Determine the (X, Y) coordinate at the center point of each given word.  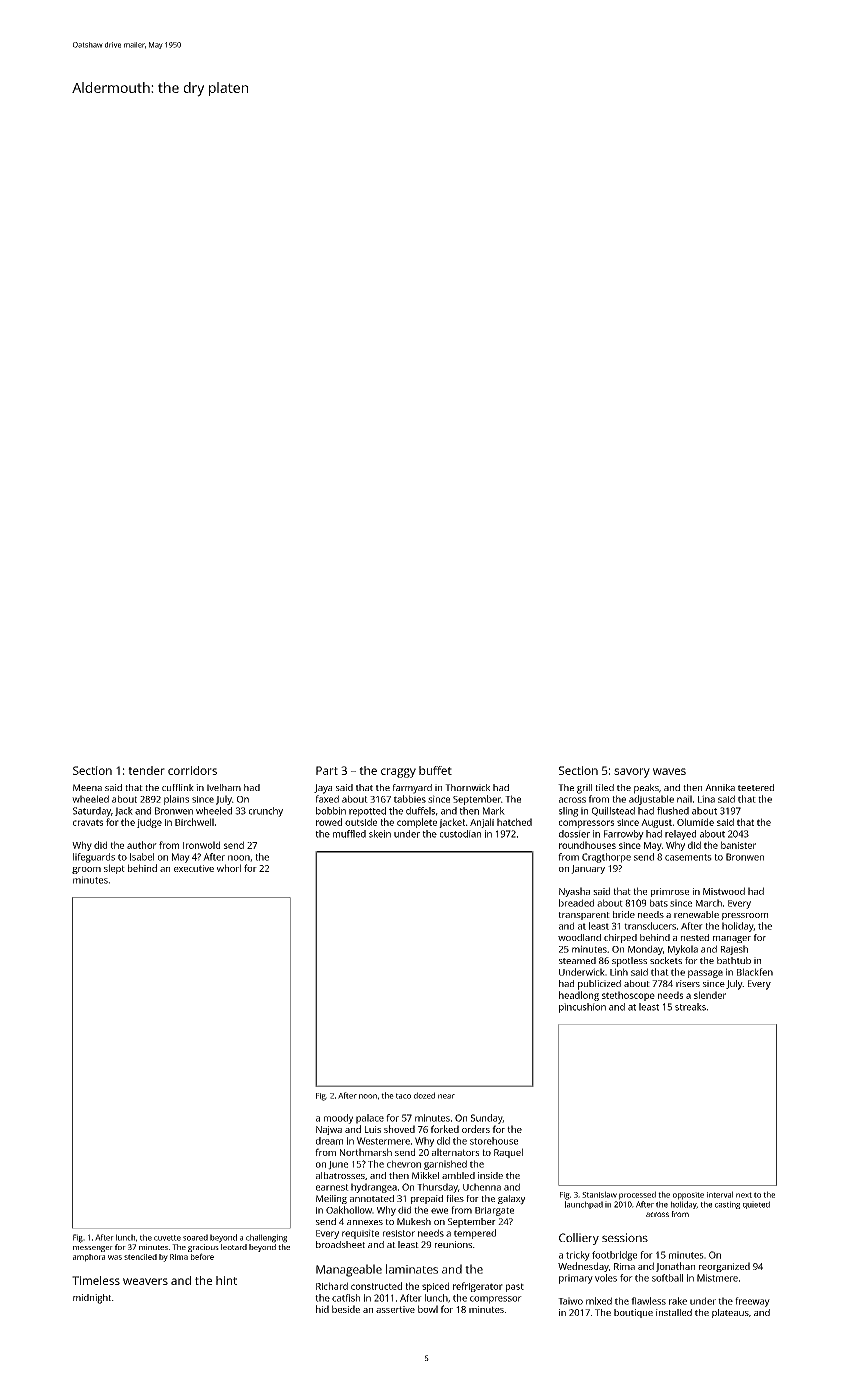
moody (338, 1119)
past (515, 1287)
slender (710, 995)
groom (86, 870)
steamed (577, 960)
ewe (439, 1211)
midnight (92, 1299)
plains (176, 800)
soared (195, 1237)
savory (632, 773)
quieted (756, 1205)
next (744, 1195)
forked (445, 1129)
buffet (435, 770)
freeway (752, 1302)
